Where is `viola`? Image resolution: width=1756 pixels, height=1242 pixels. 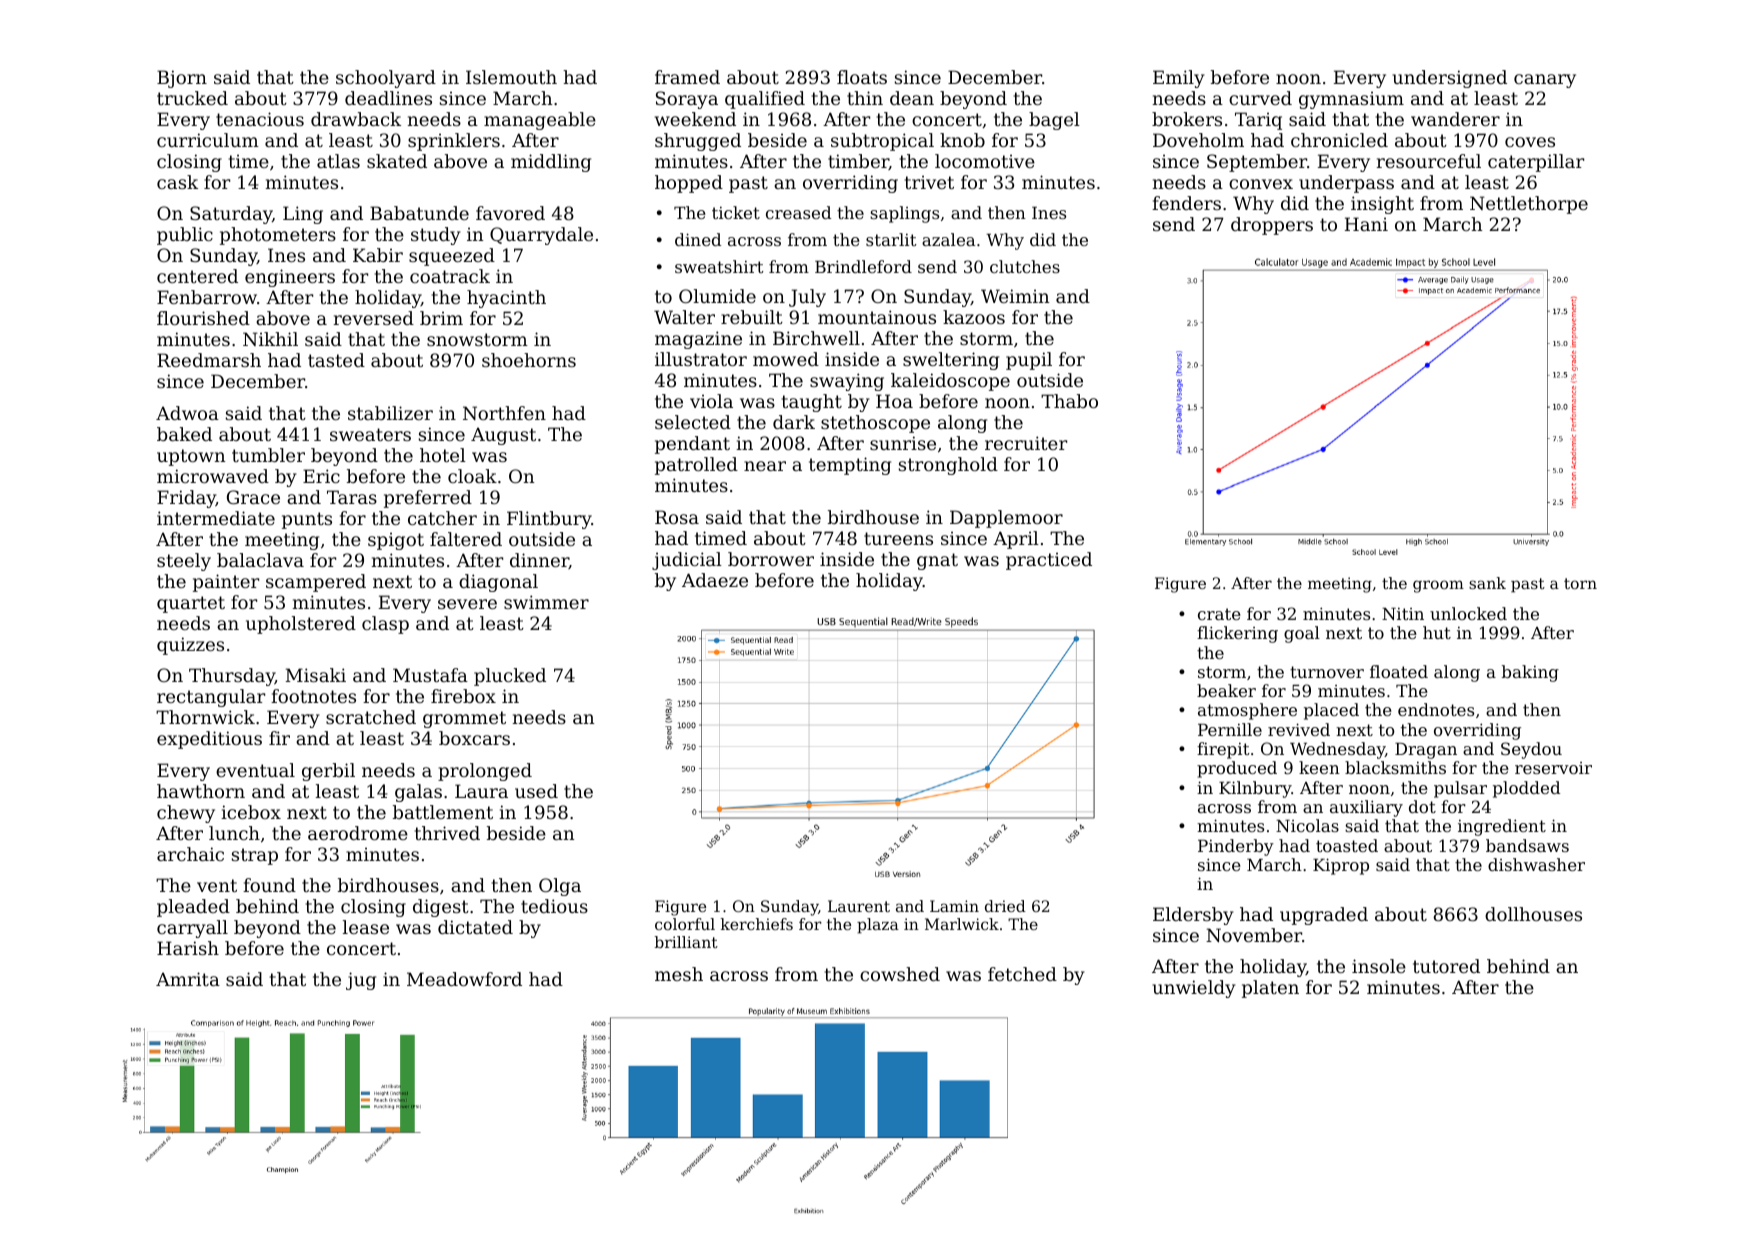 viola is located at coordinates (711, 401).
